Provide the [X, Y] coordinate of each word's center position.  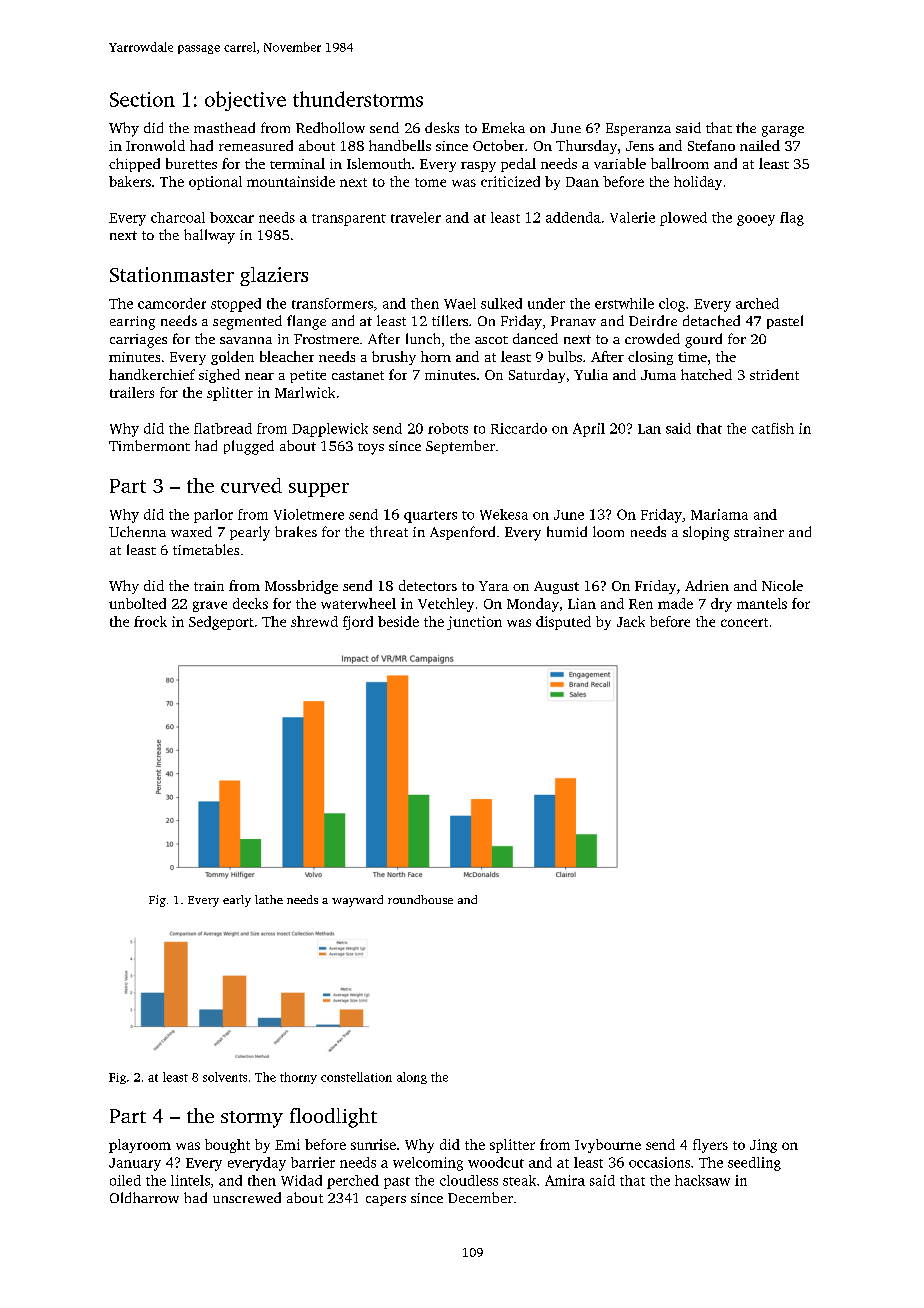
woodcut [496, 1162]
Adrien [707, 585]
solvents [225, 1077]
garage [783, 131]
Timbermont [149, 445]
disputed [563, 623]
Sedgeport [221, 623]
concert [744, 622]
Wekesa [504, 514]
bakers [130, 181]
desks [442, 127]
